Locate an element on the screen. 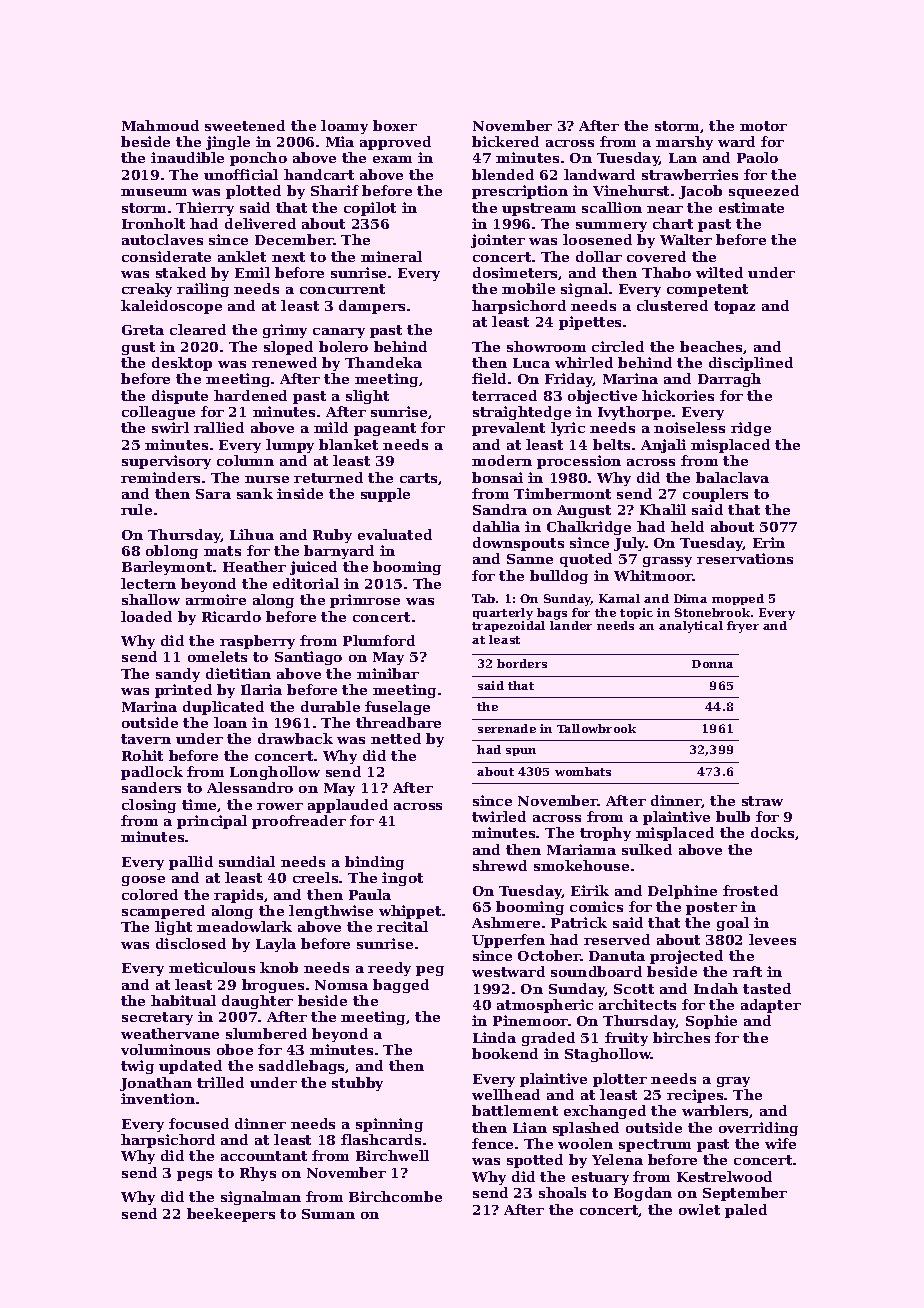 Image resolution: width=924 pixels, height=1308 pixels. shoals is located at coordinates (562, 1192).
